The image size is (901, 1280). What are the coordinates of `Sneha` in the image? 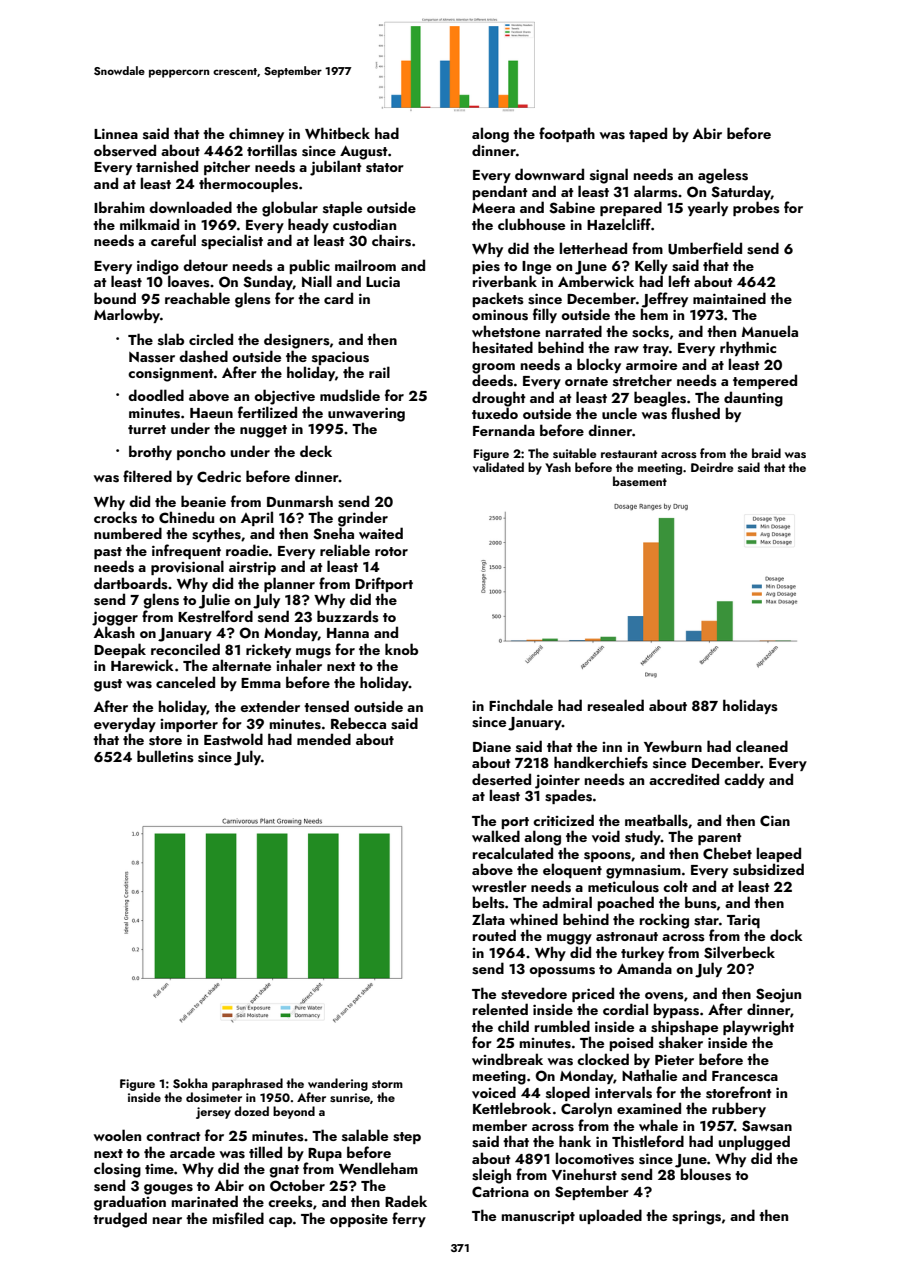 It's located at (333, 533).
